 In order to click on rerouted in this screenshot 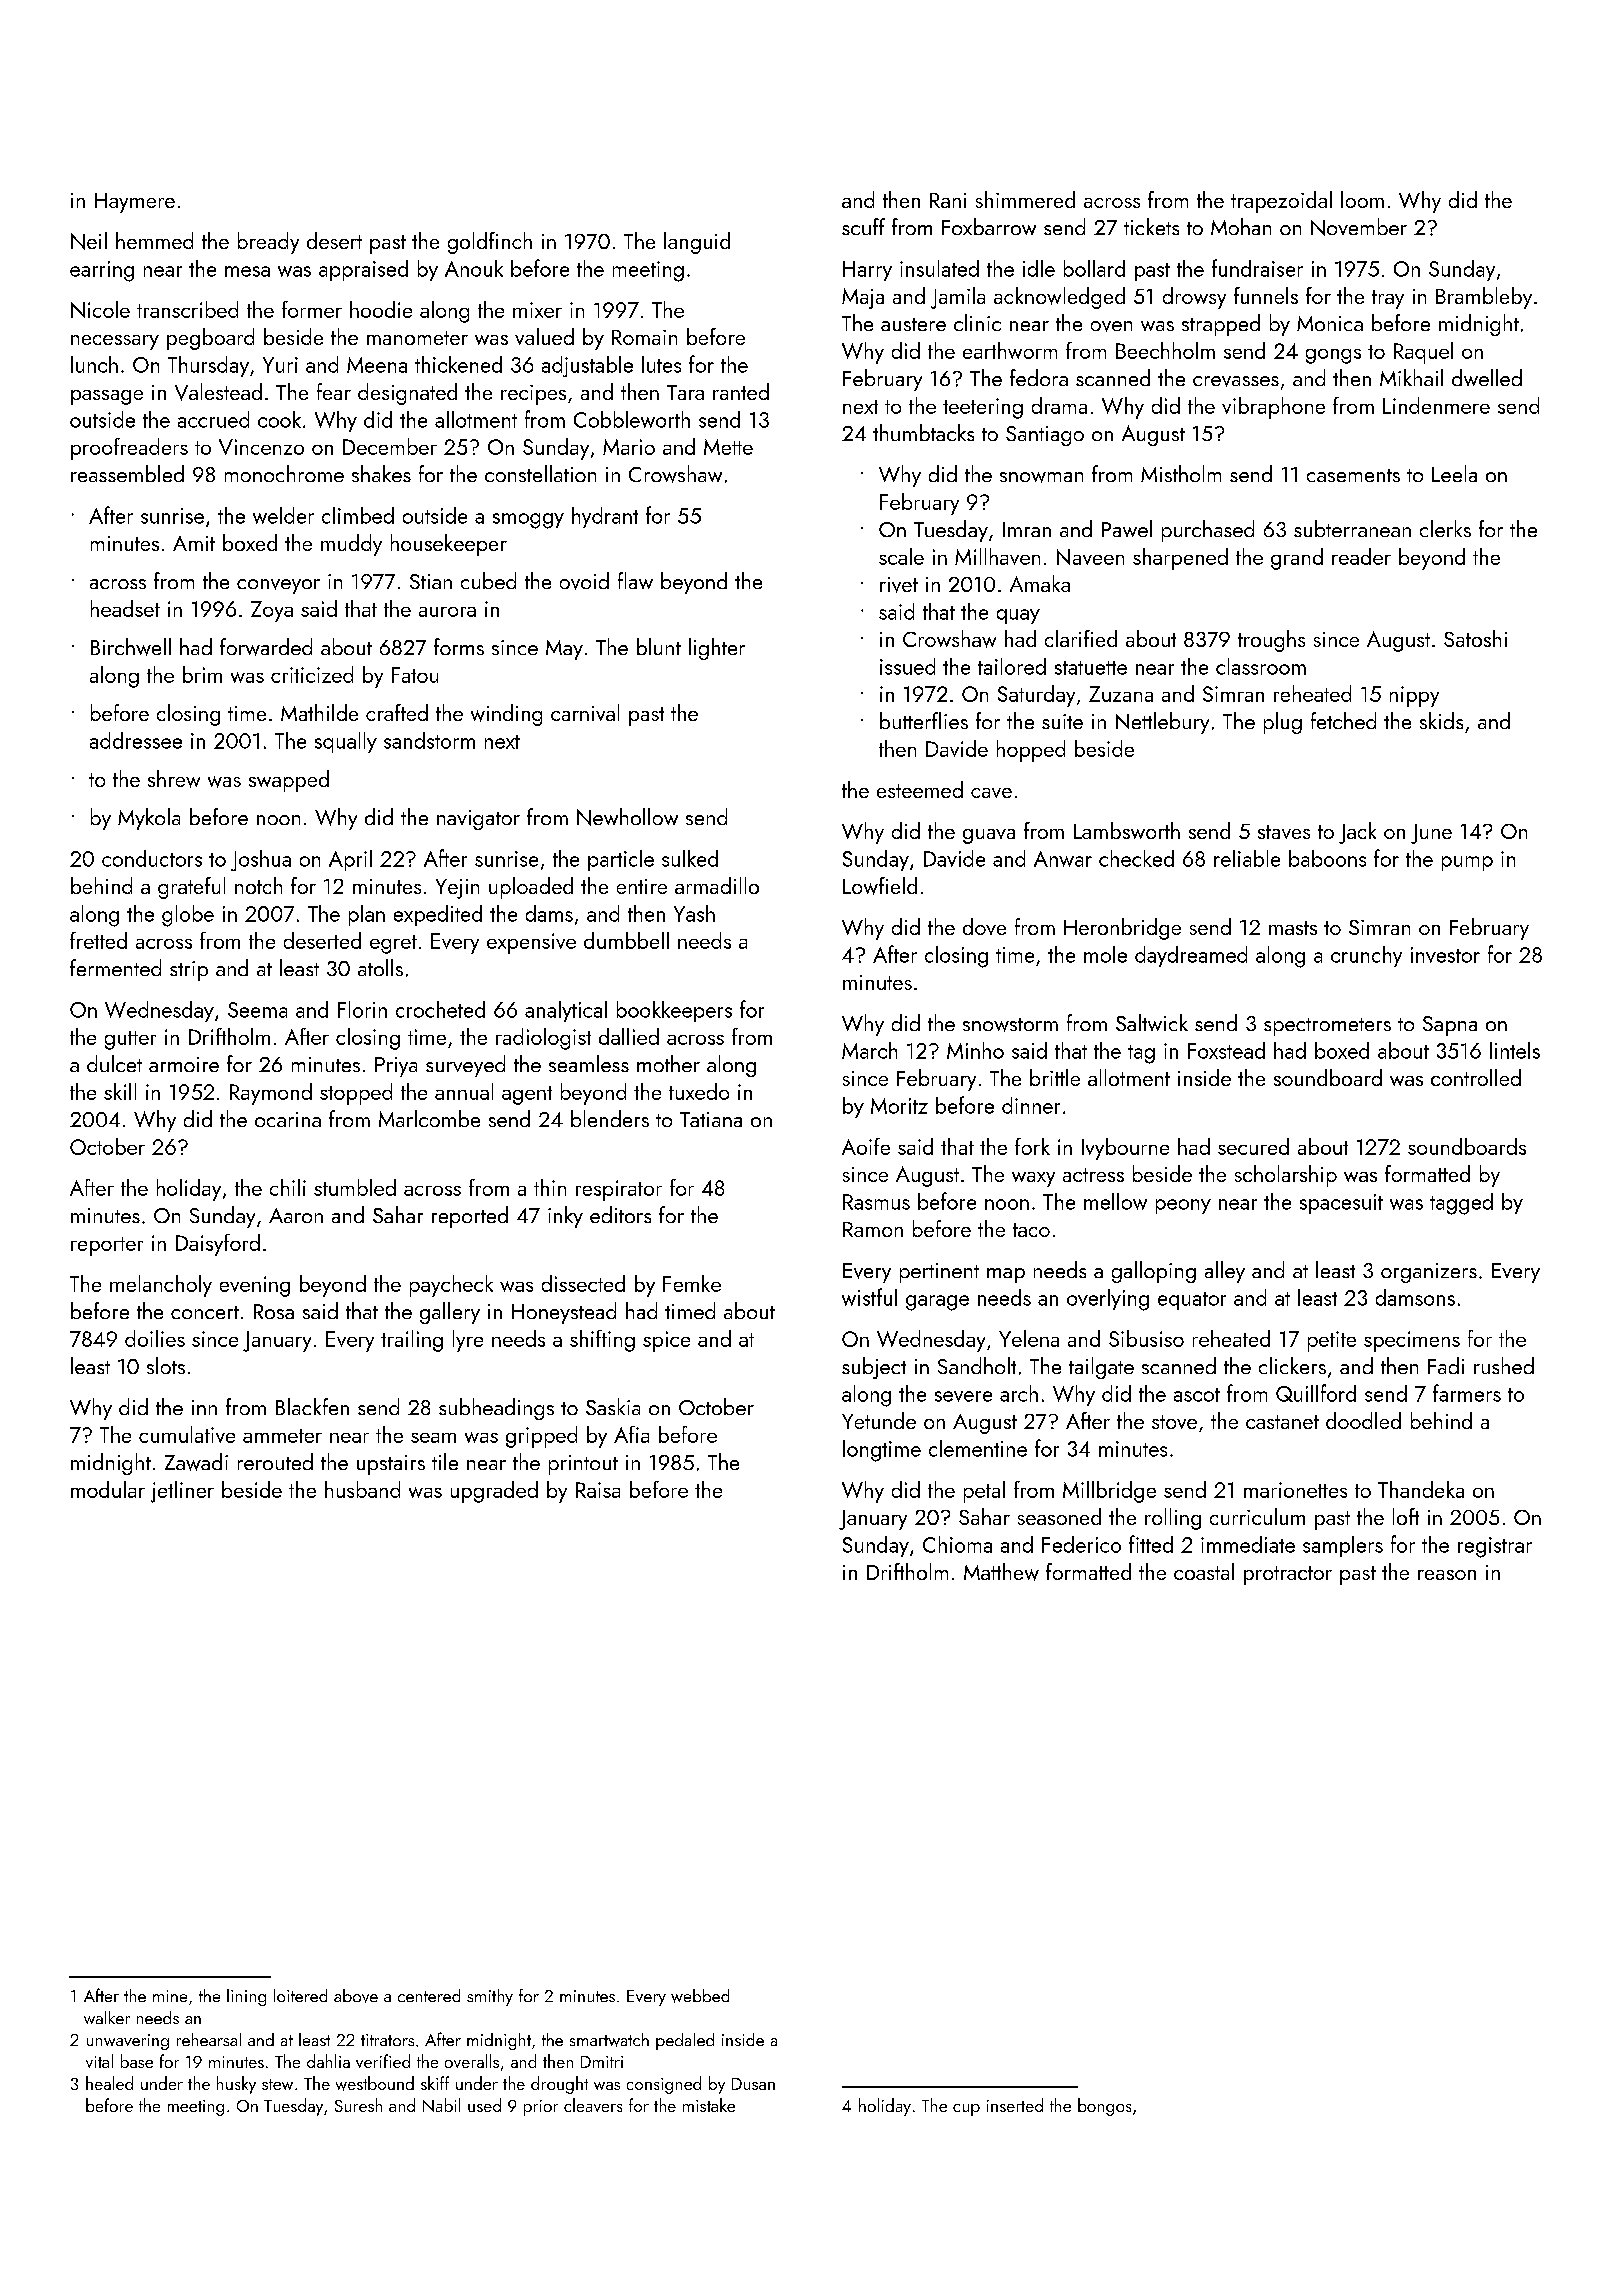, I will do `click(275, 1461)`.
